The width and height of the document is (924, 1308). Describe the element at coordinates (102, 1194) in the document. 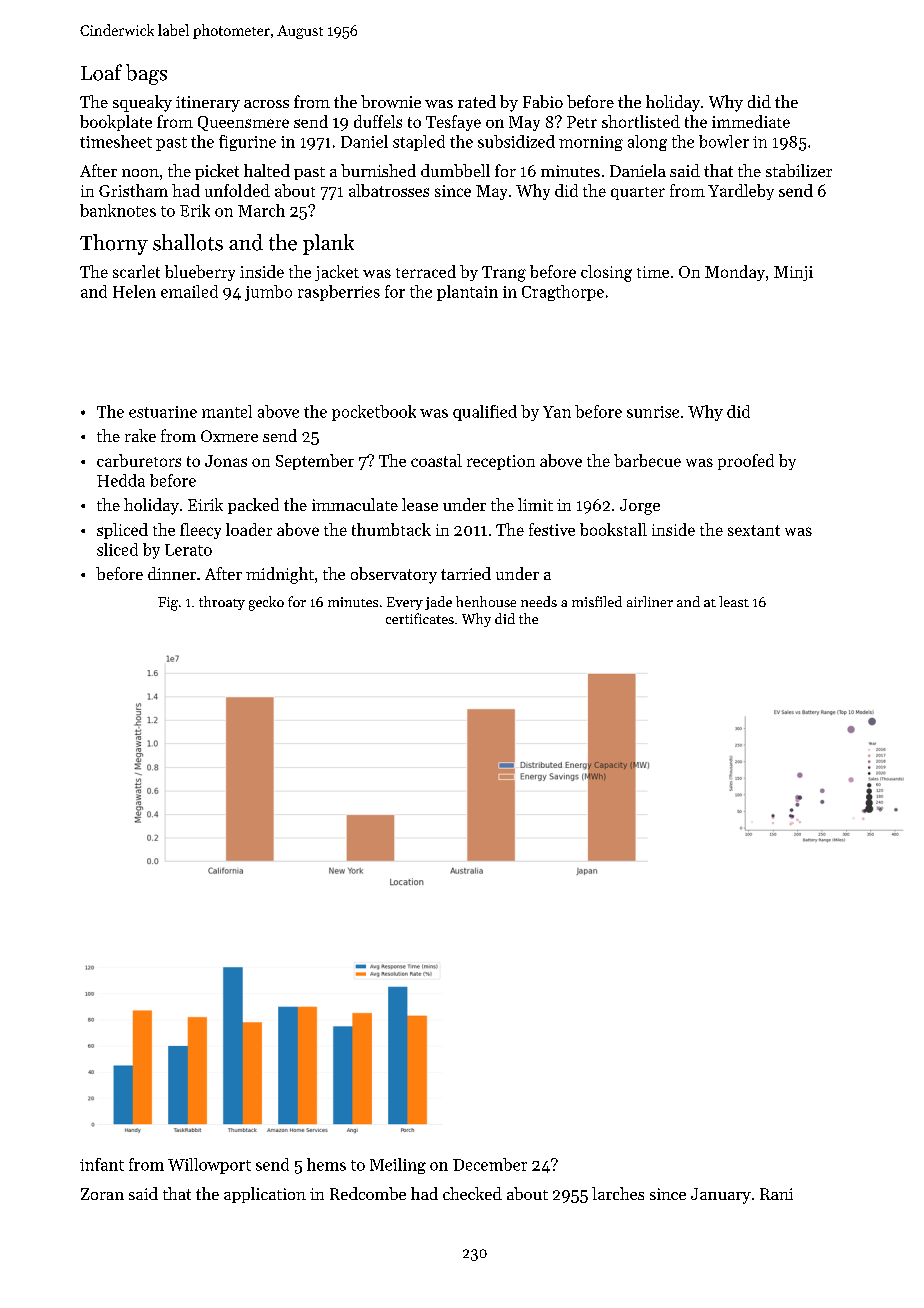

I see `Zoran` at that location.
